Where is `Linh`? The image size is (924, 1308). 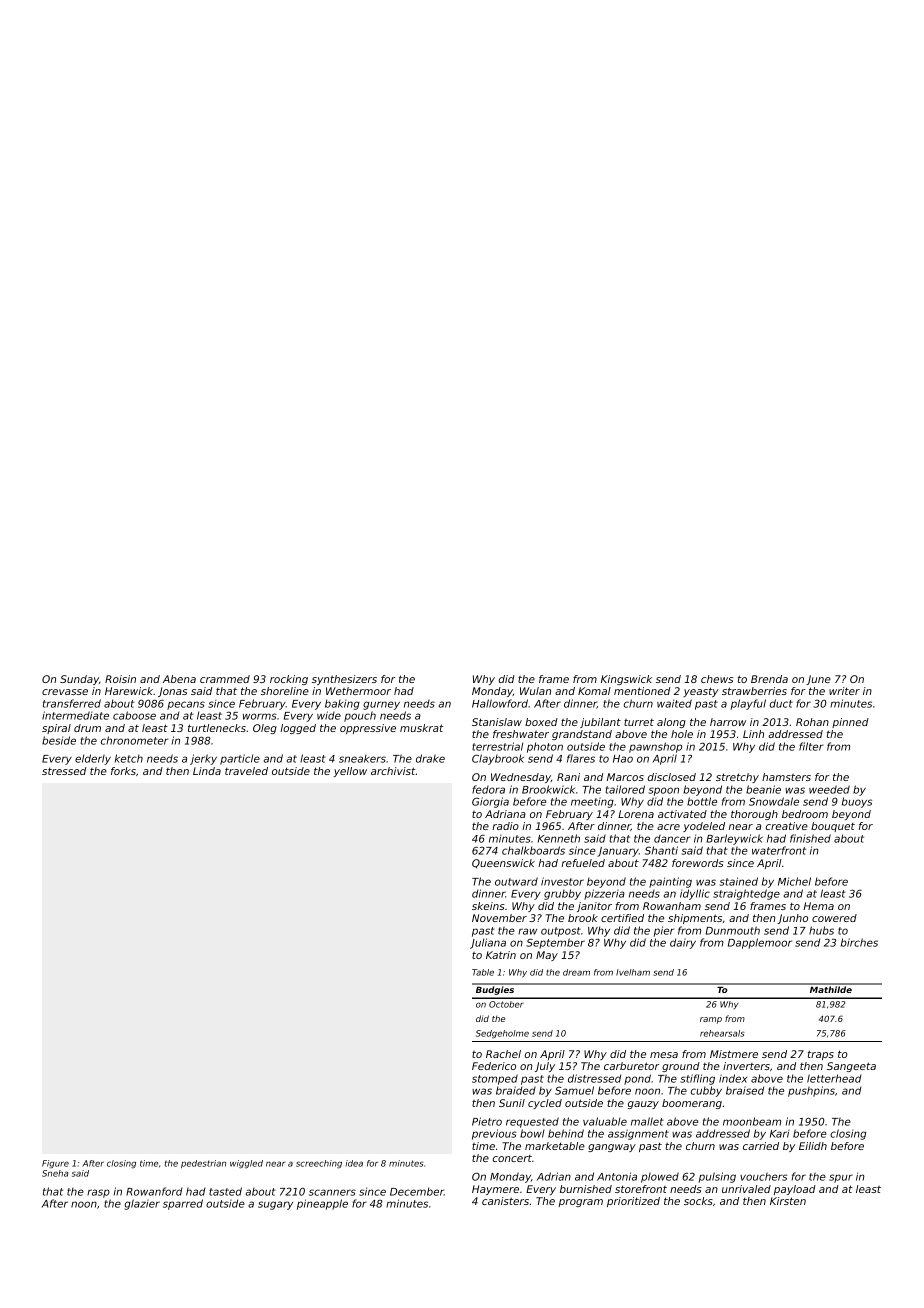 Linh is located at coordinates (753, 734).
